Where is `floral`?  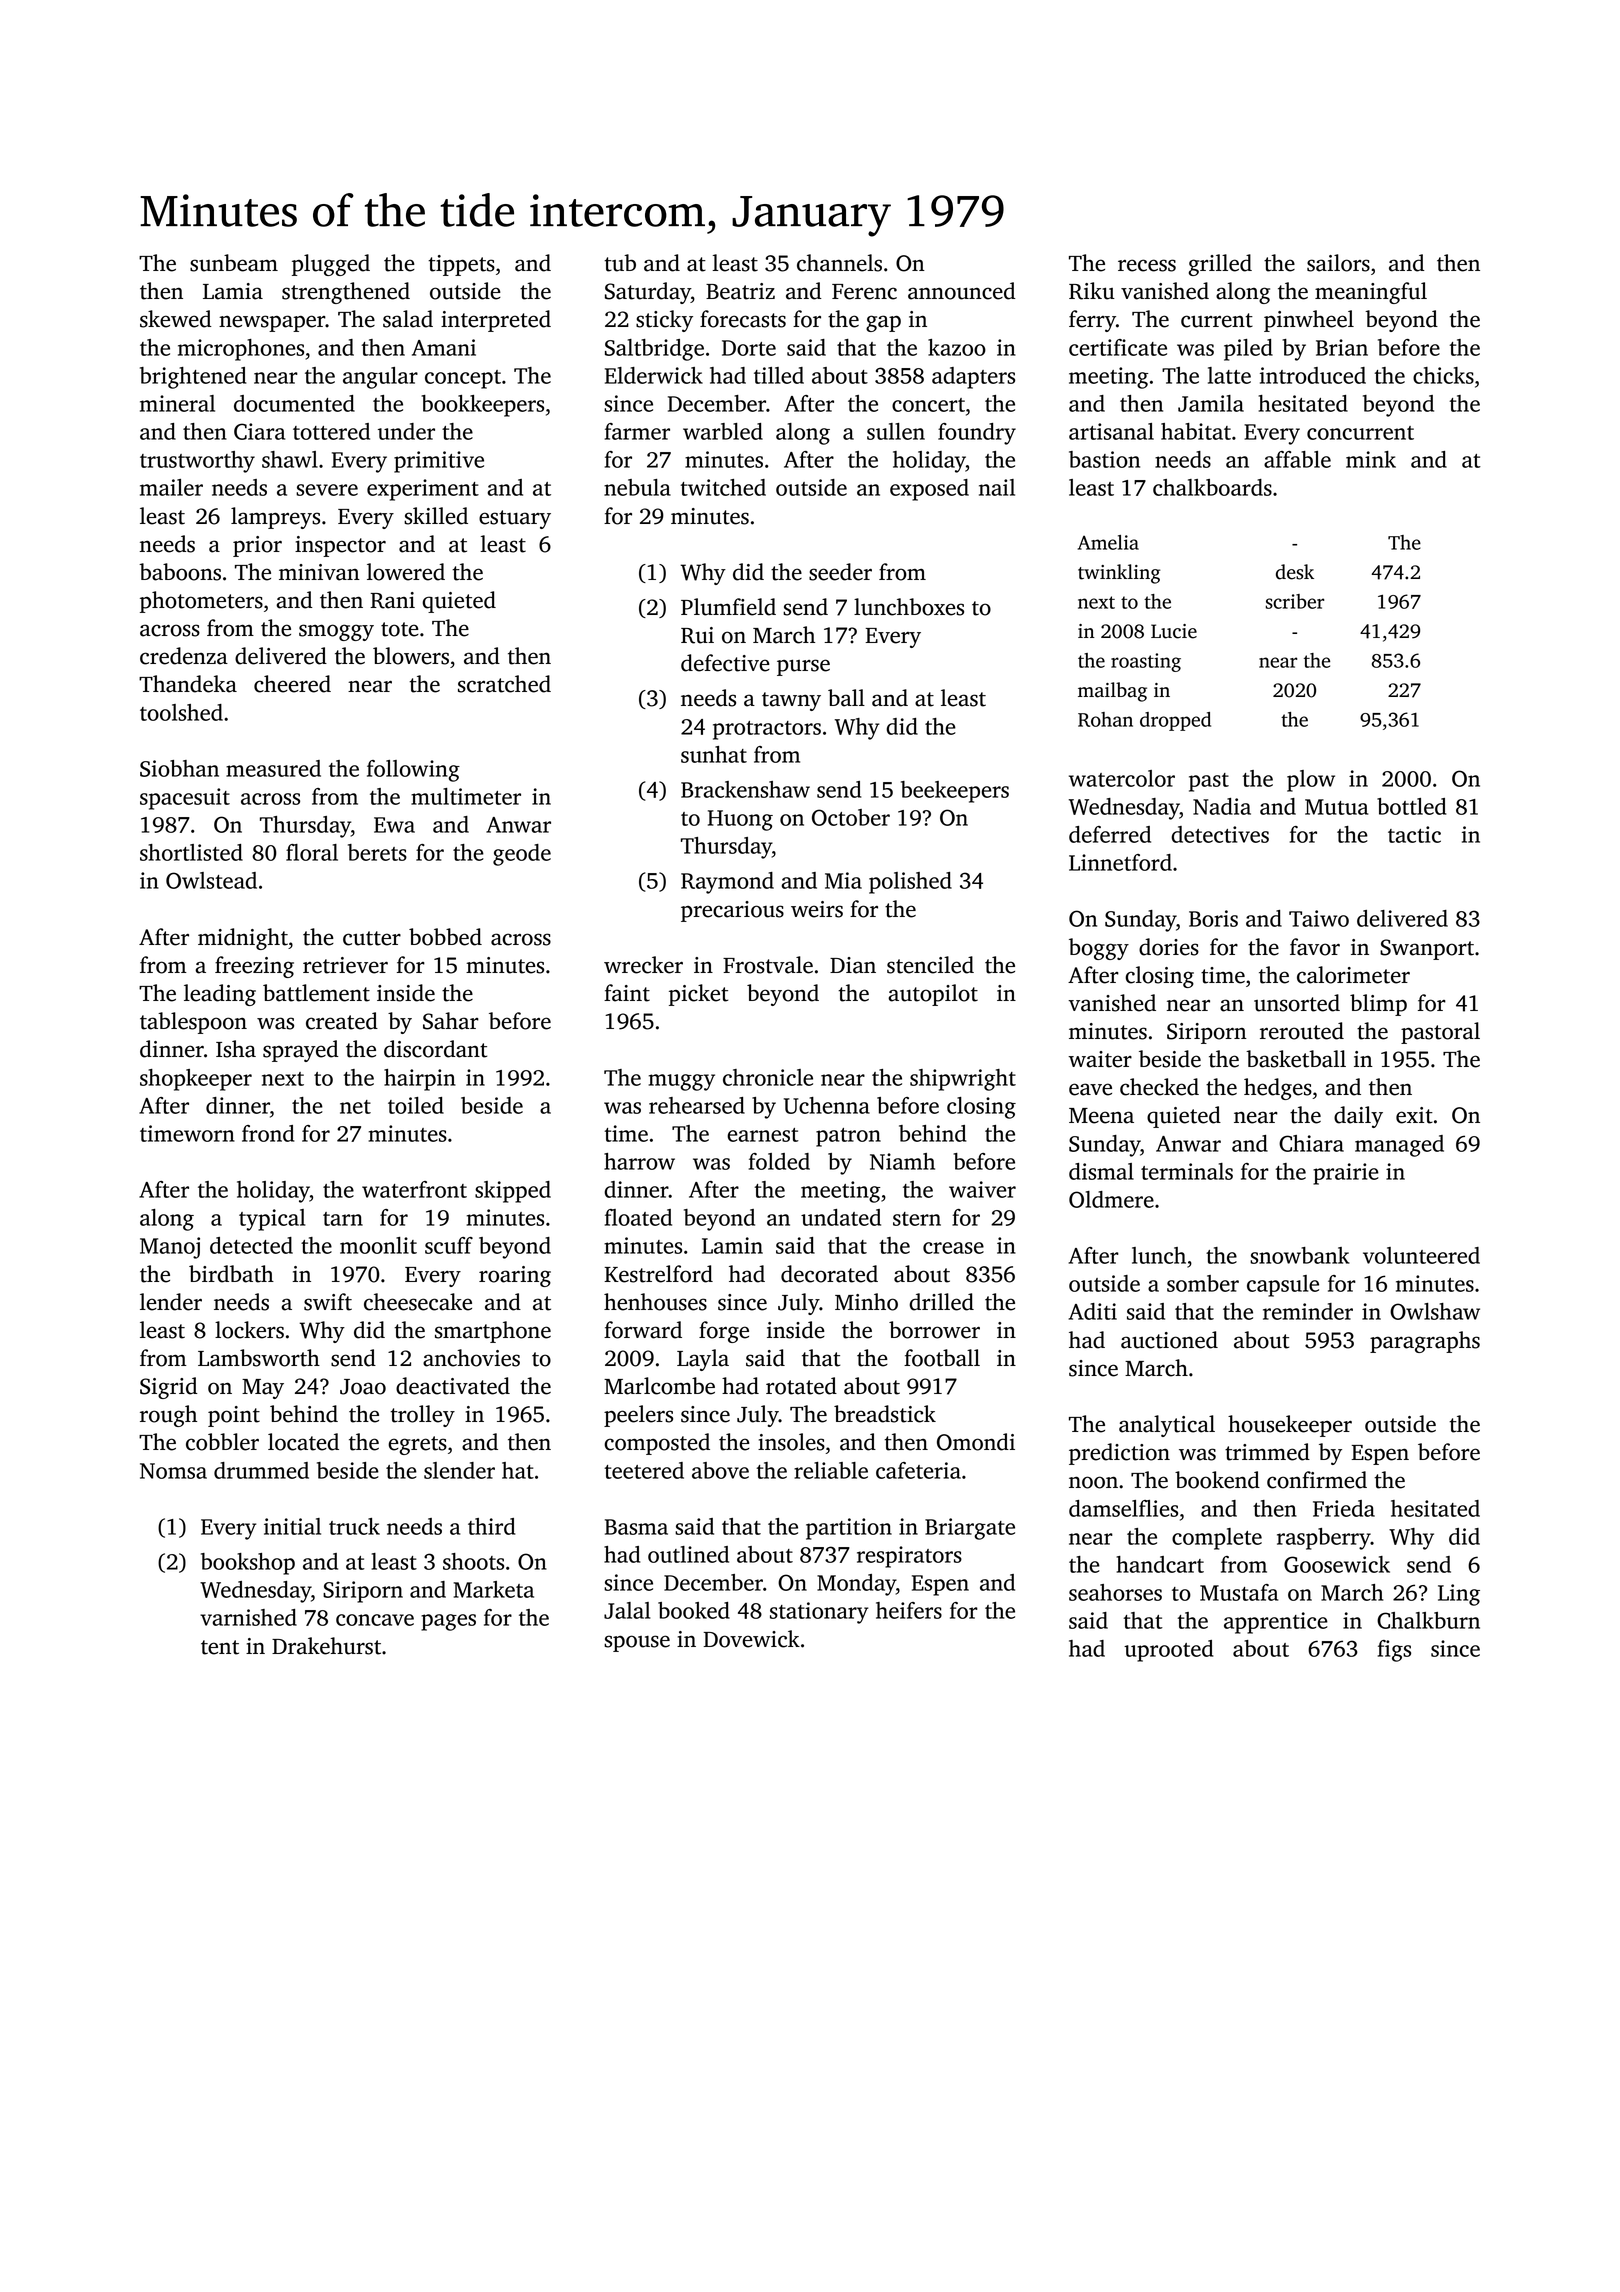 floral is located at coordinates (312, 852).
